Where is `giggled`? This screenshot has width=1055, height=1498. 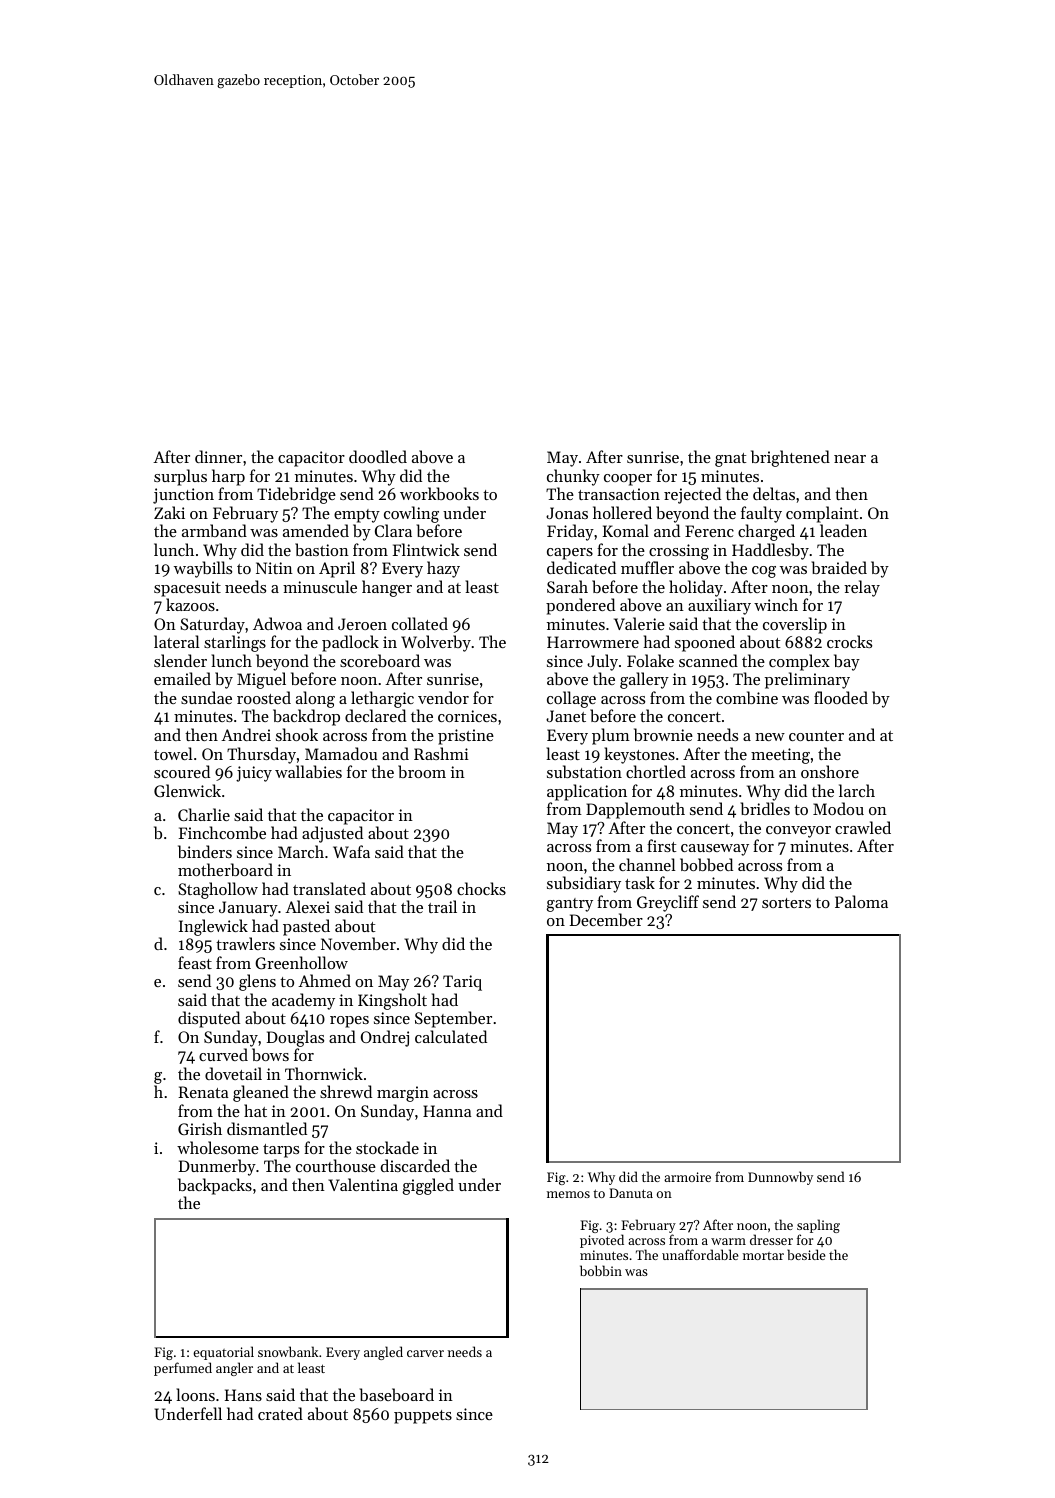
giggled is located at coordinates (428, 1186).
